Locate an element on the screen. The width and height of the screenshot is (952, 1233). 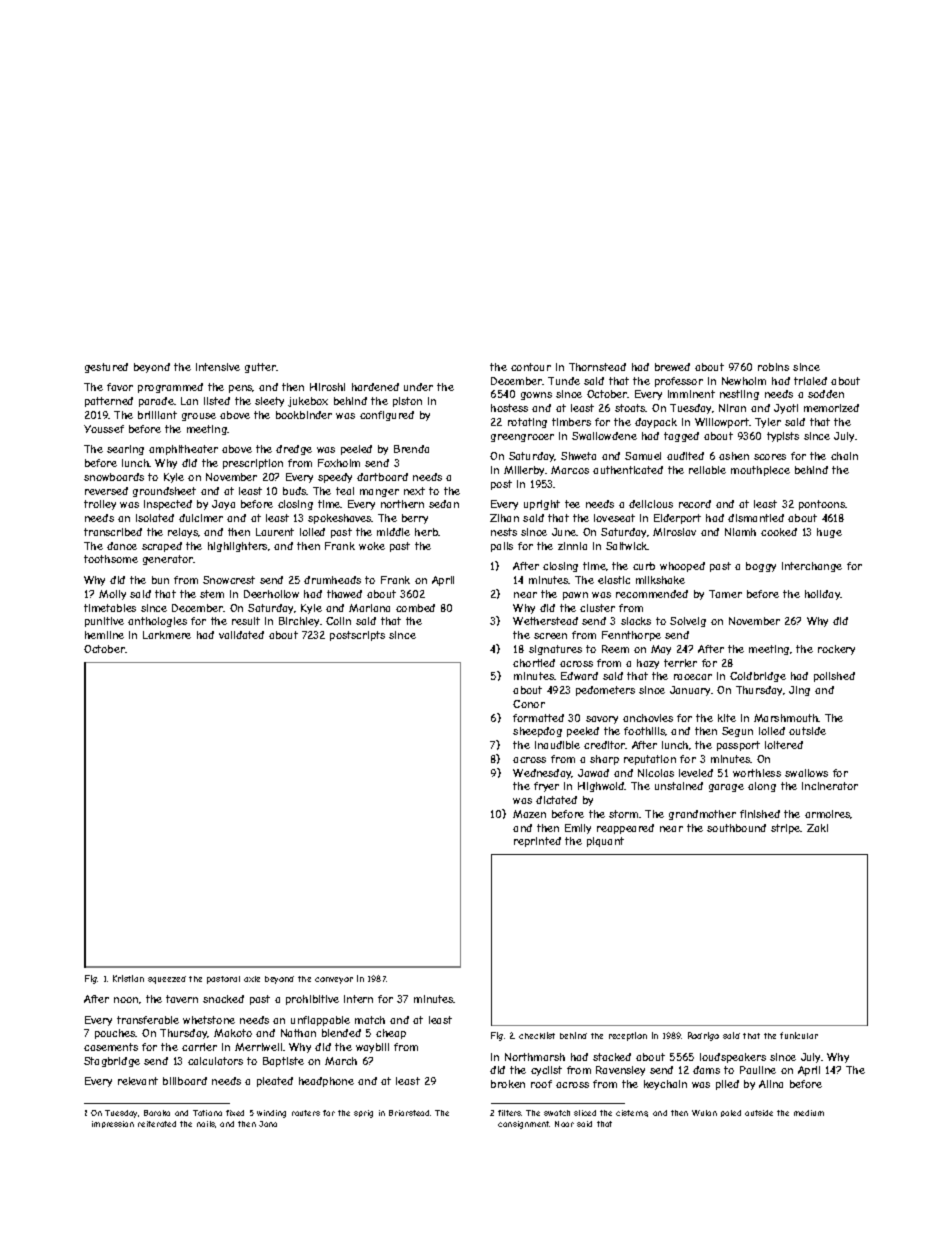
pedometers is located at coordinates (605, 691).
